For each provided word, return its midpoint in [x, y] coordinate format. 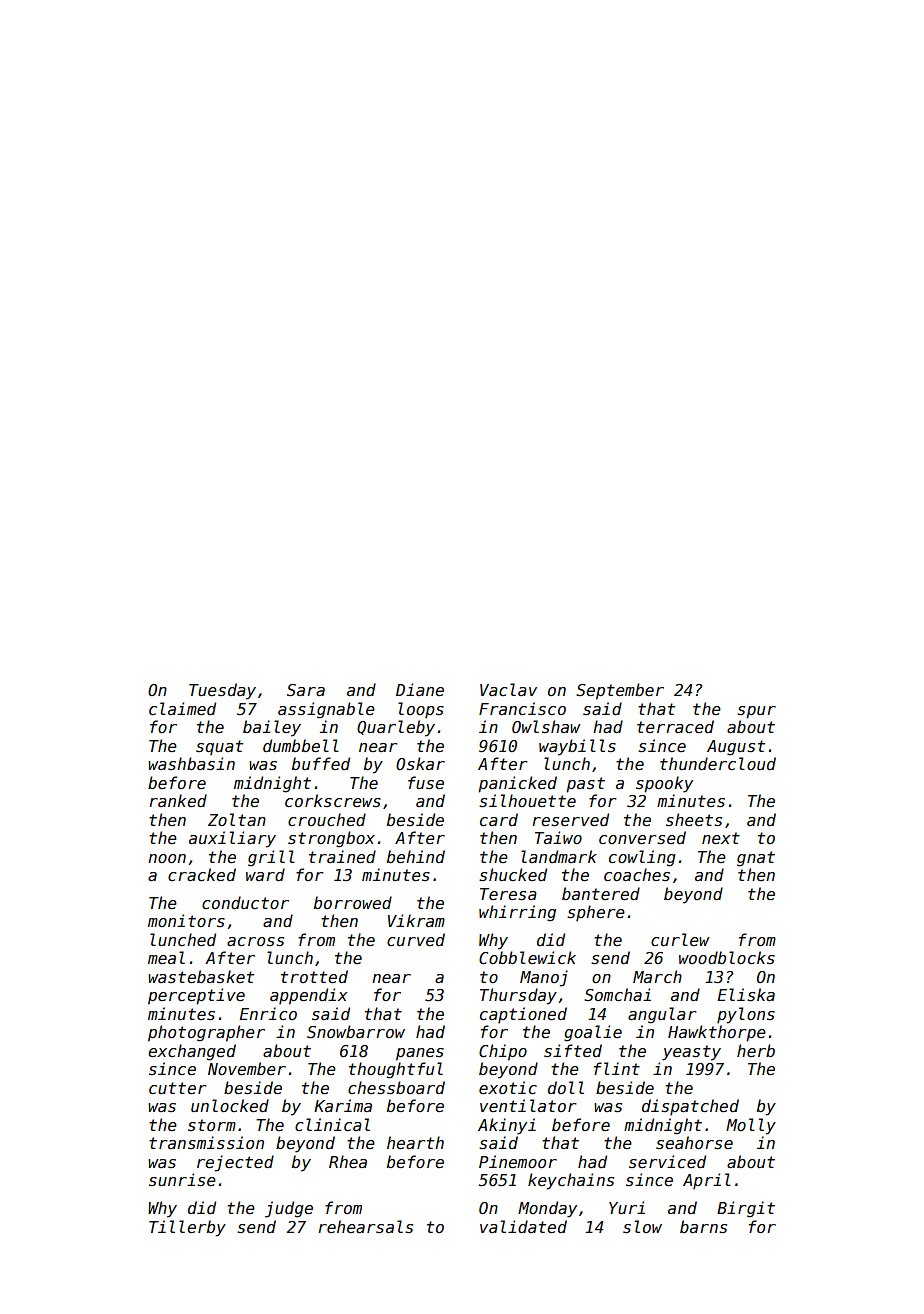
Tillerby [187, 1228]
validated [523, 1226]
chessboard [396, 1088]
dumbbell [301, 745]
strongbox [331, 839]
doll [566, 1087]
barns [703, 1227]
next [721, 838]
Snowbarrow [356, 1032]
